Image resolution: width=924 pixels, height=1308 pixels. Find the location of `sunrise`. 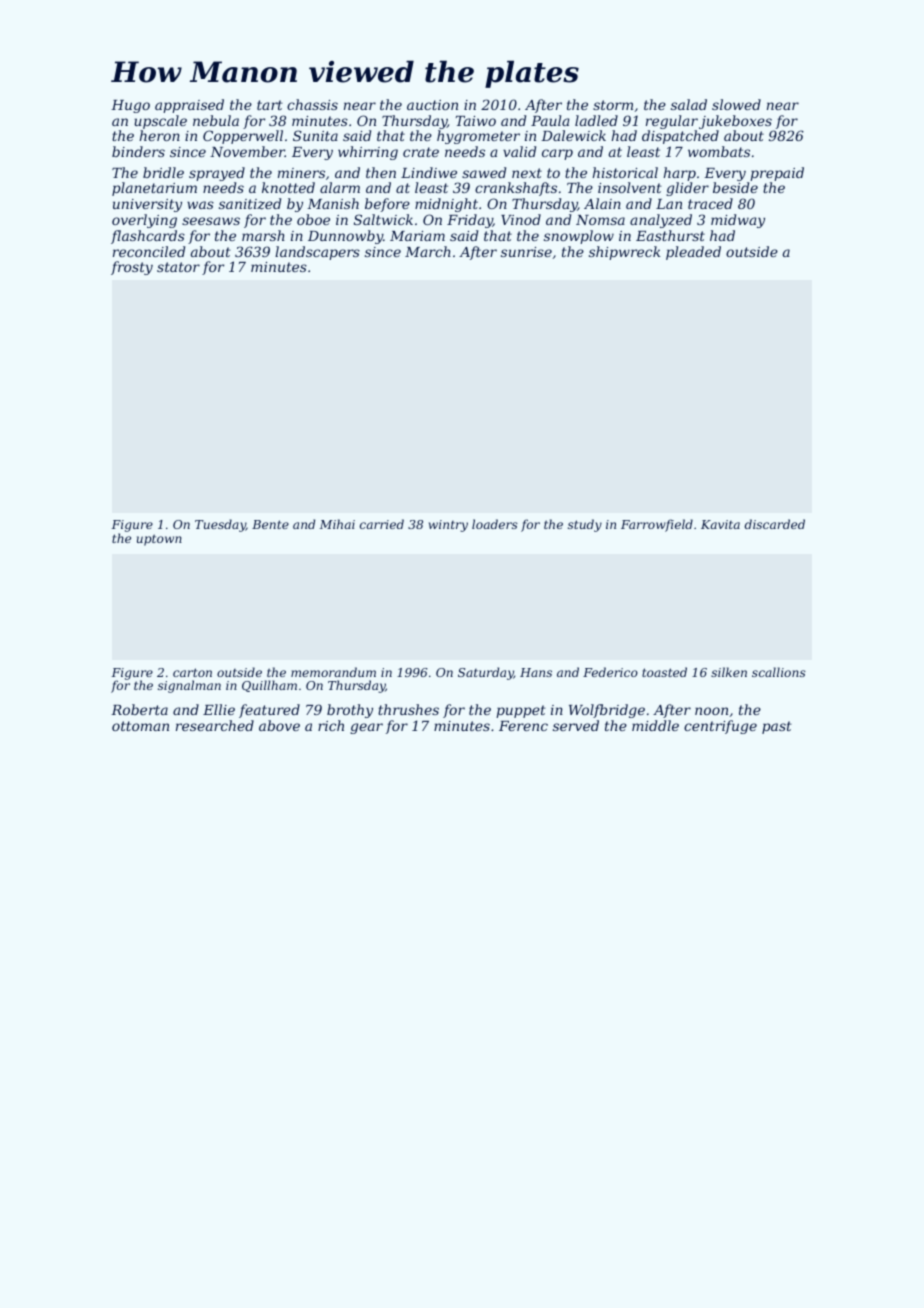

sunrise is located at coordinates (526, 252).
